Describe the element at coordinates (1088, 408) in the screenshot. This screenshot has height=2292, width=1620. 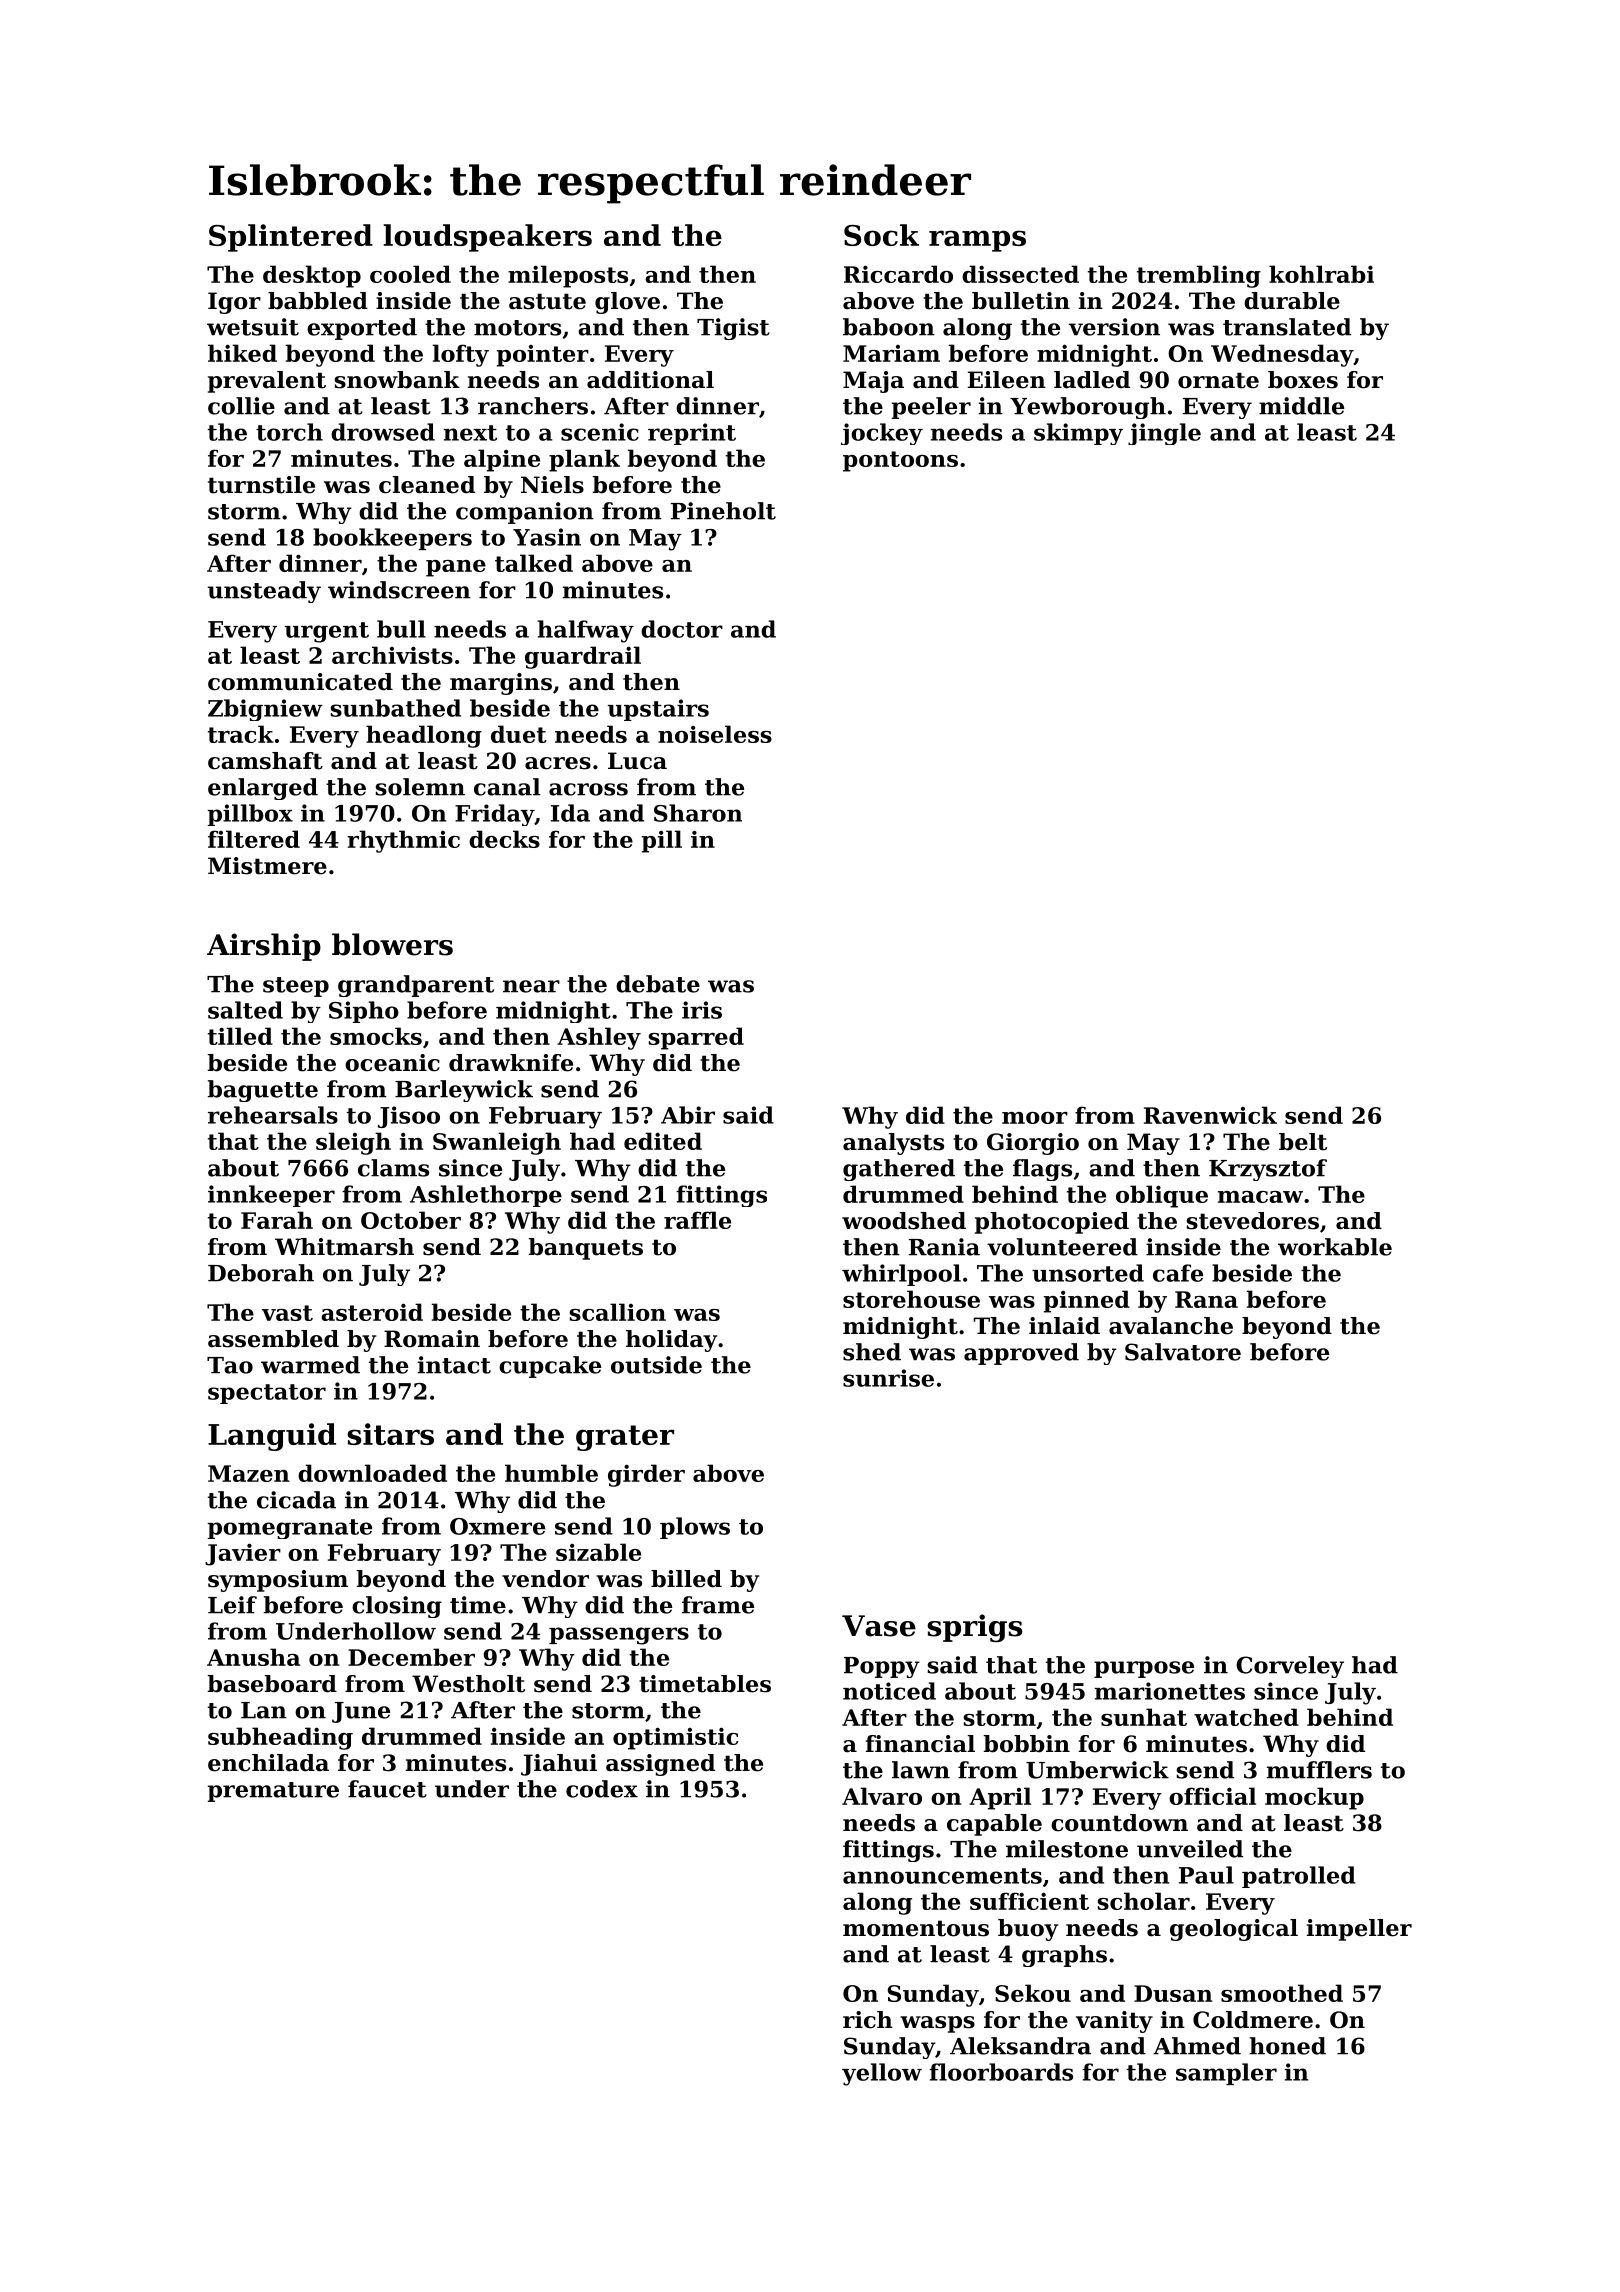
I see `Yewborough` at that location.
